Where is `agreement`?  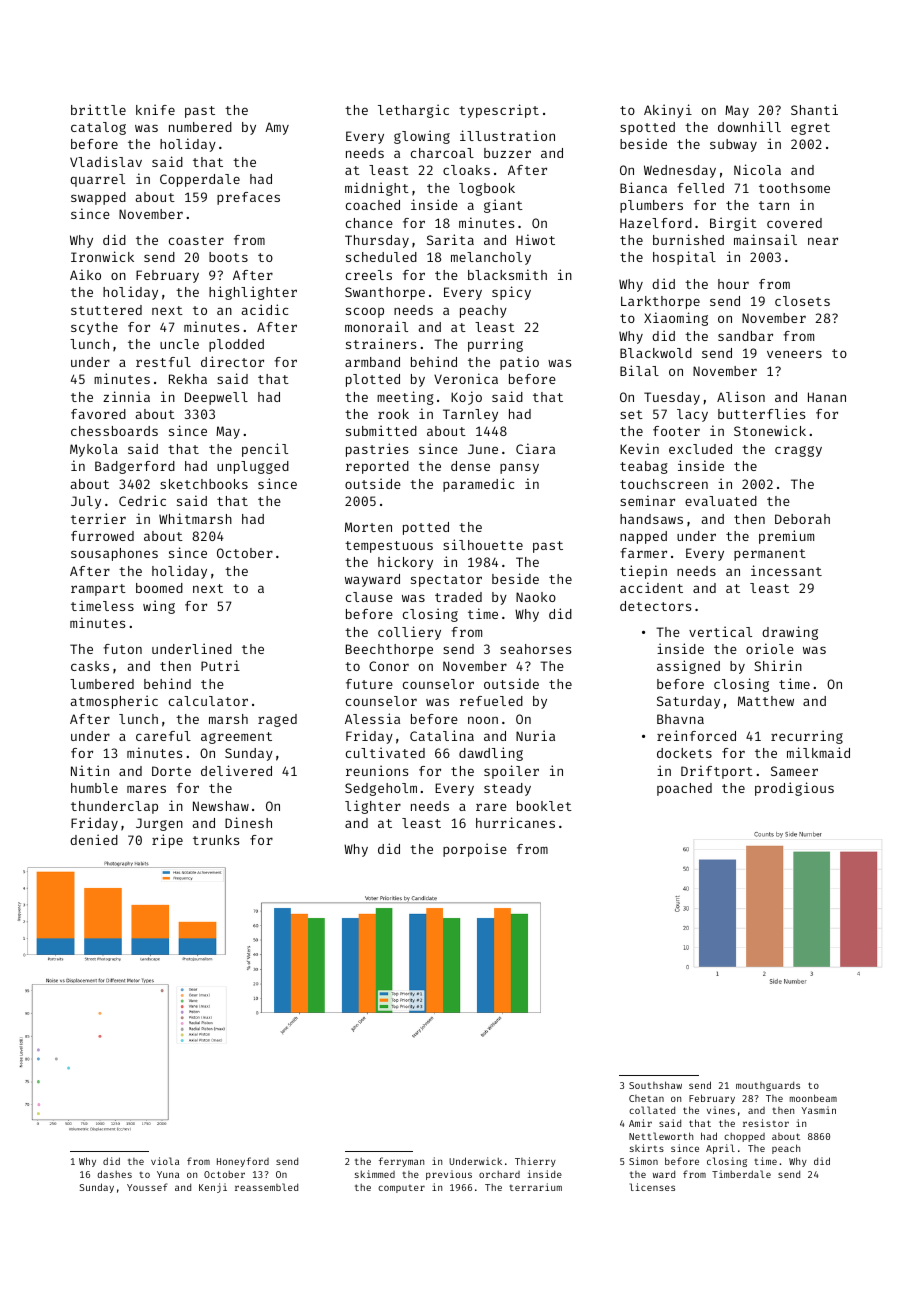 agreement is located at coordinates (236, 738).
